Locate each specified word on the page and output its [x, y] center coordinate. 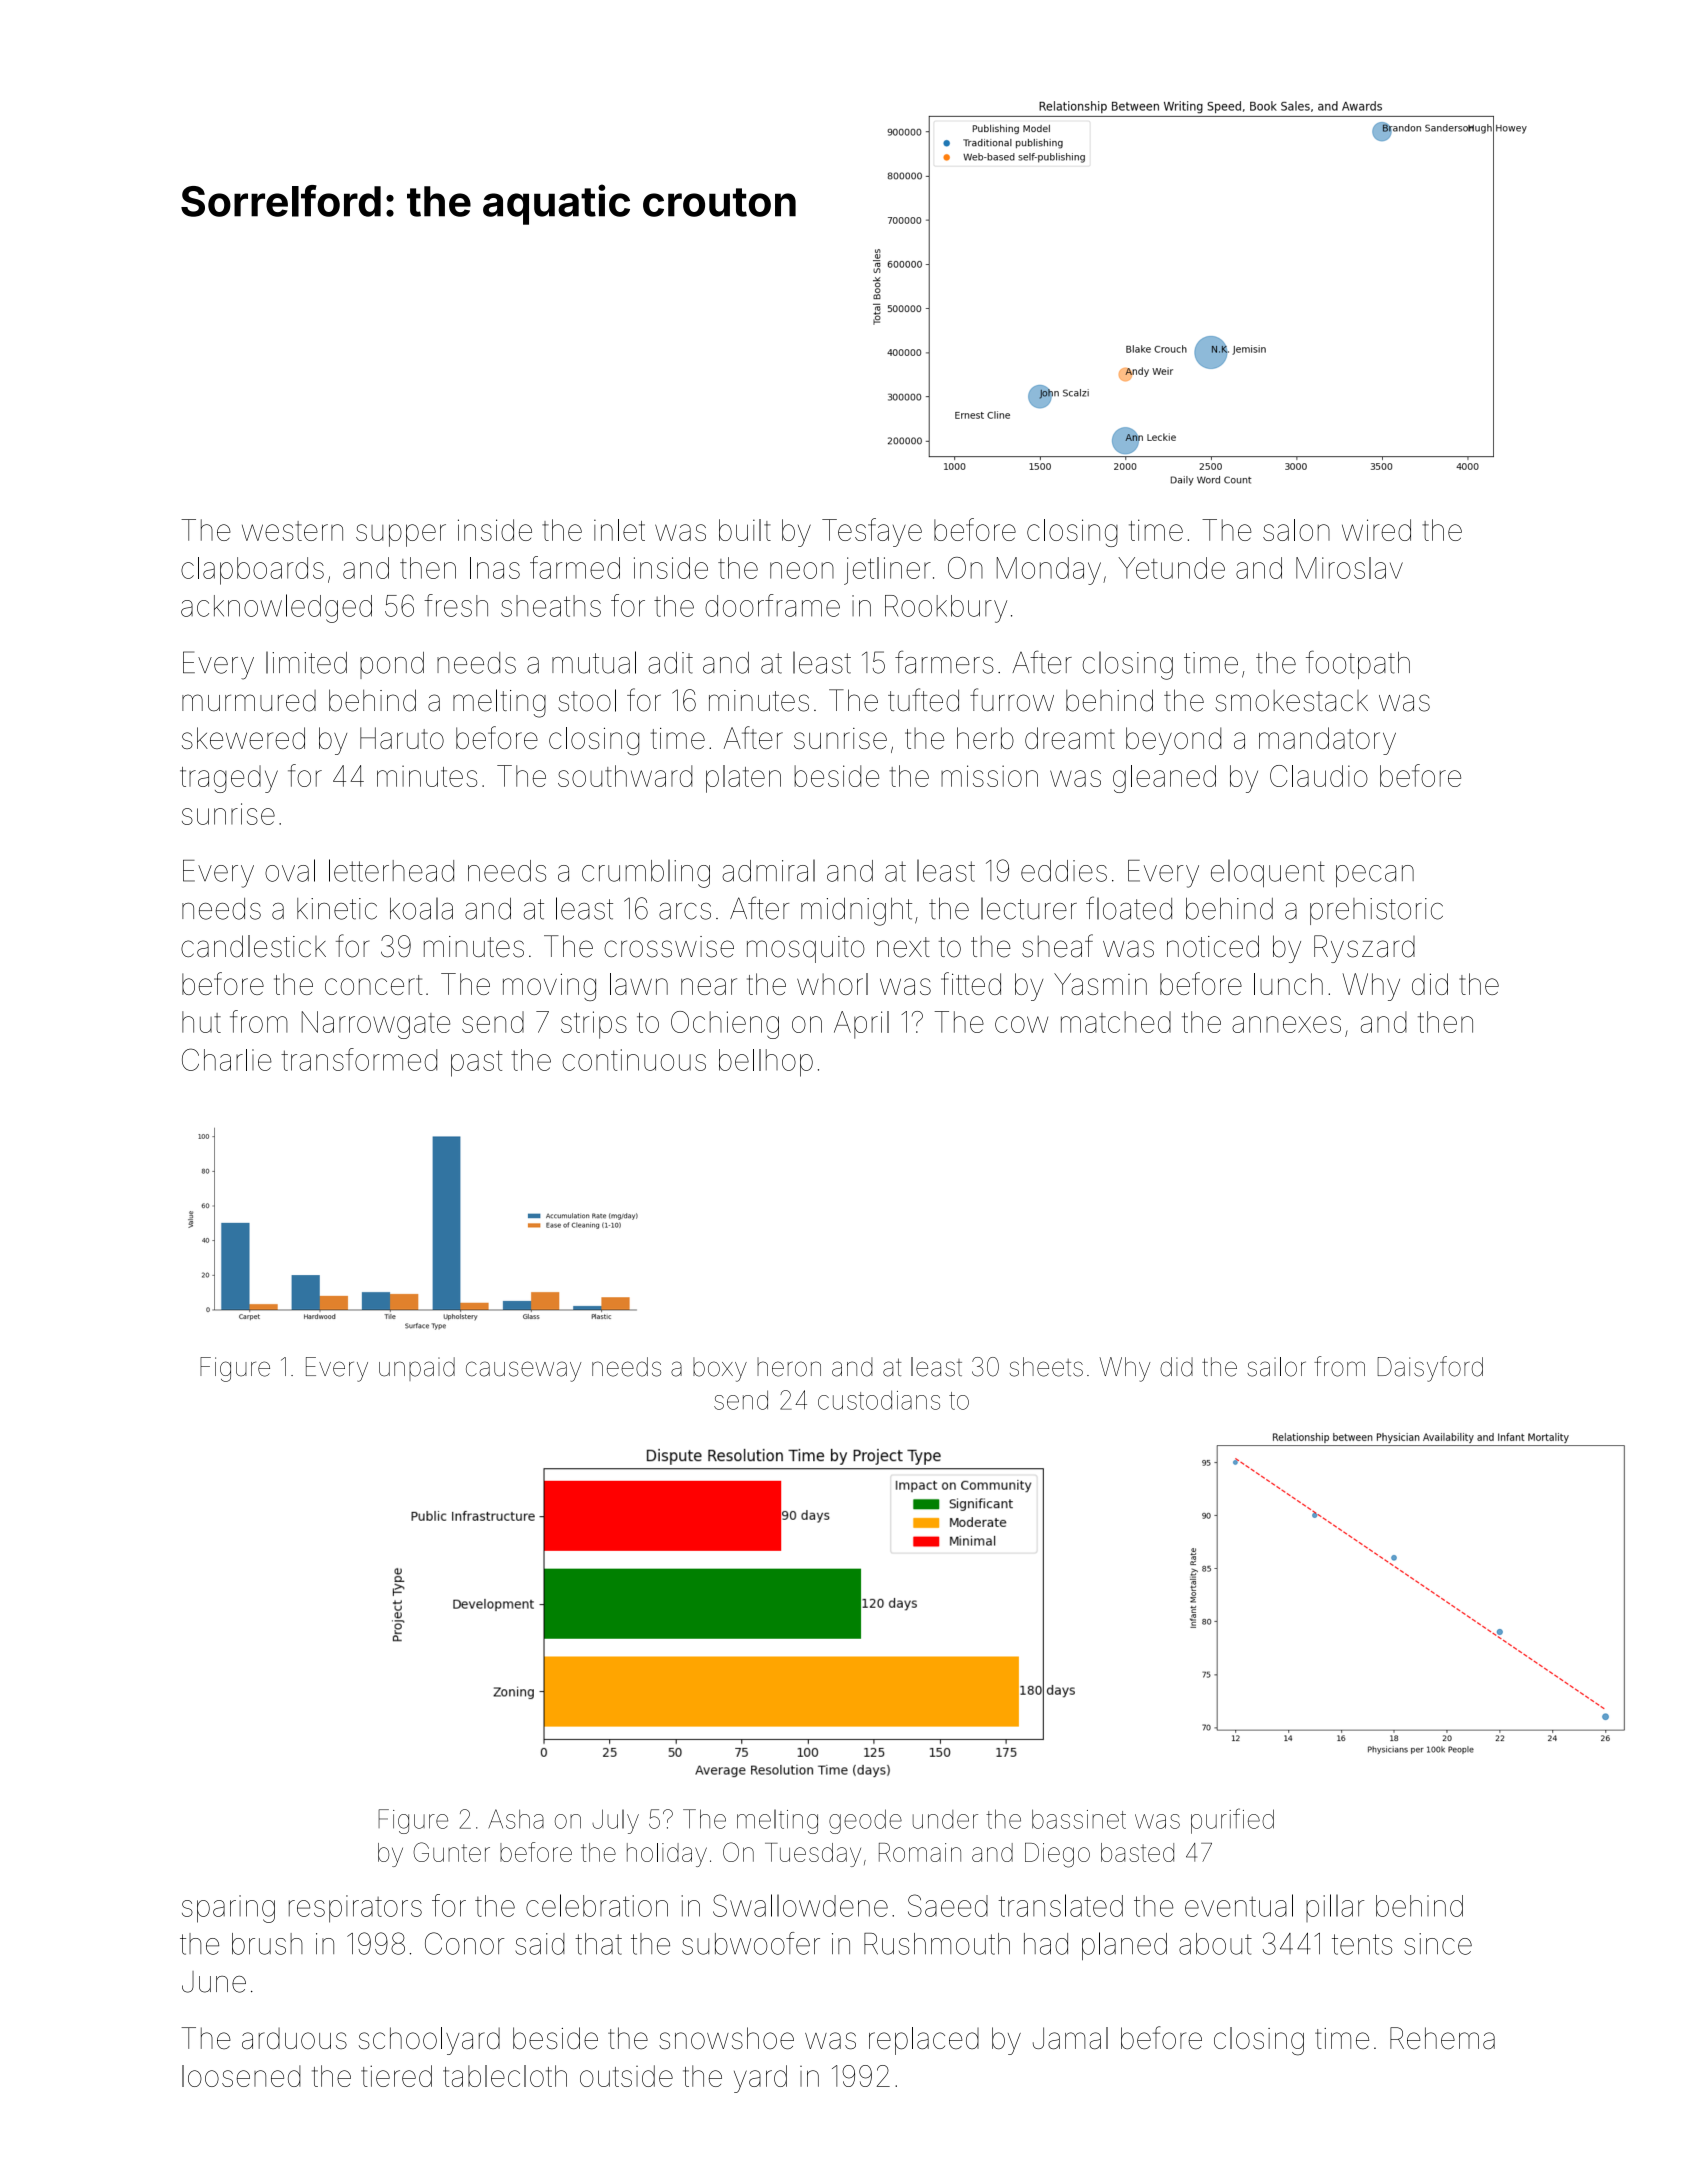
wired [1376, 530]
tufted [923, 700]
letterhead [391, 870]
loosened [241, 2076]
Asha [516, 1819]
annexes [1286, 1024]
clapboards [252, 571]
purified [1232, 1821]
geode [865, 1821]
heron [789, 1367]
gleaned [1164, 779]
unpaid [417, 1369]
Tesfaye [872, 532]
